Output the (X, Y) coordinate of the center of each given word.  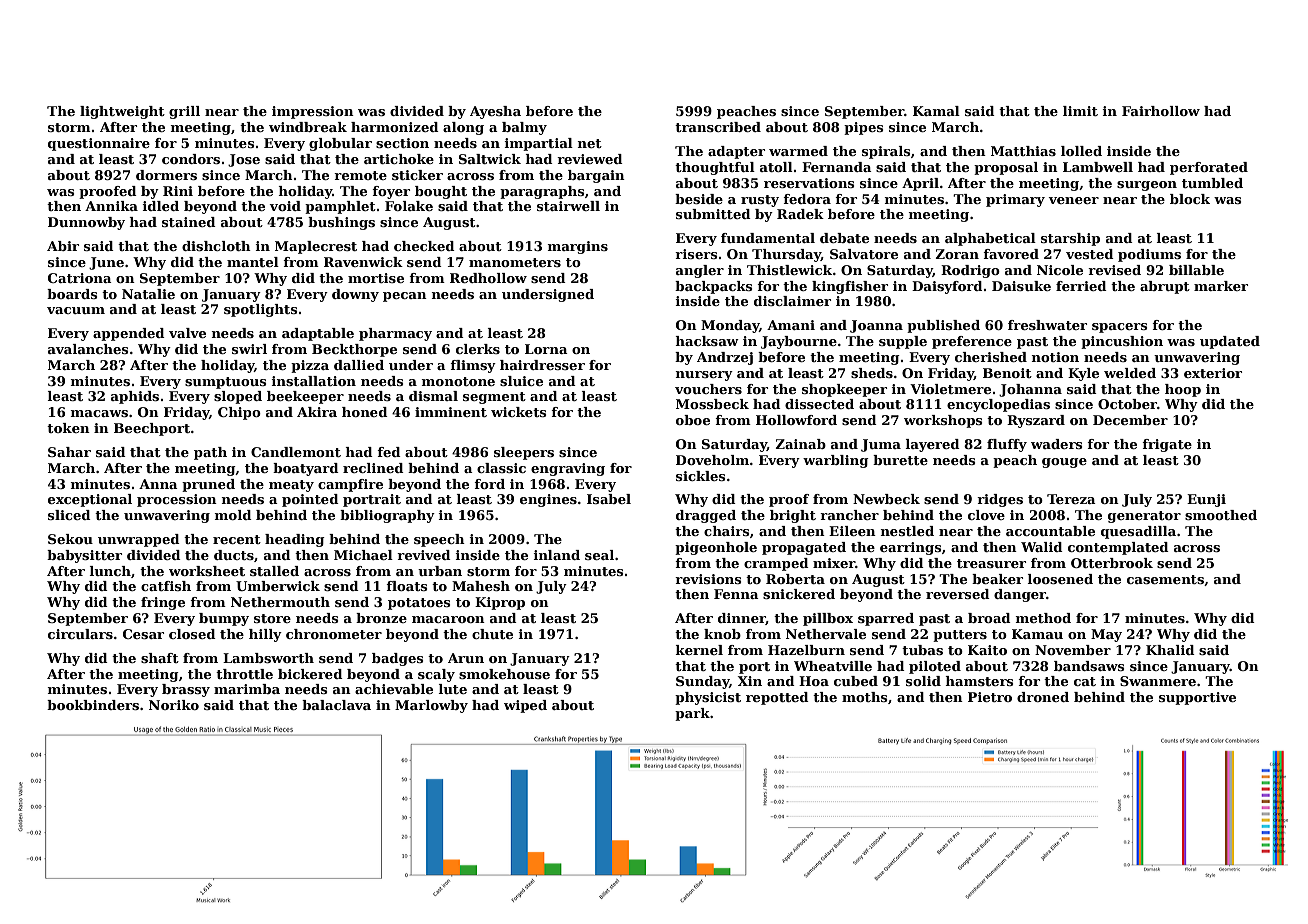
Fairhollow (1161, 111)
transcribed (718, 127)
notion (1055, 357)
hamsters (980, 681)
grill (184, 112)
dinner (742, 619)
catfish (166, 586)
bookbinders (93, 705)
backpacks (714, 287)
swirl (249, 349)
